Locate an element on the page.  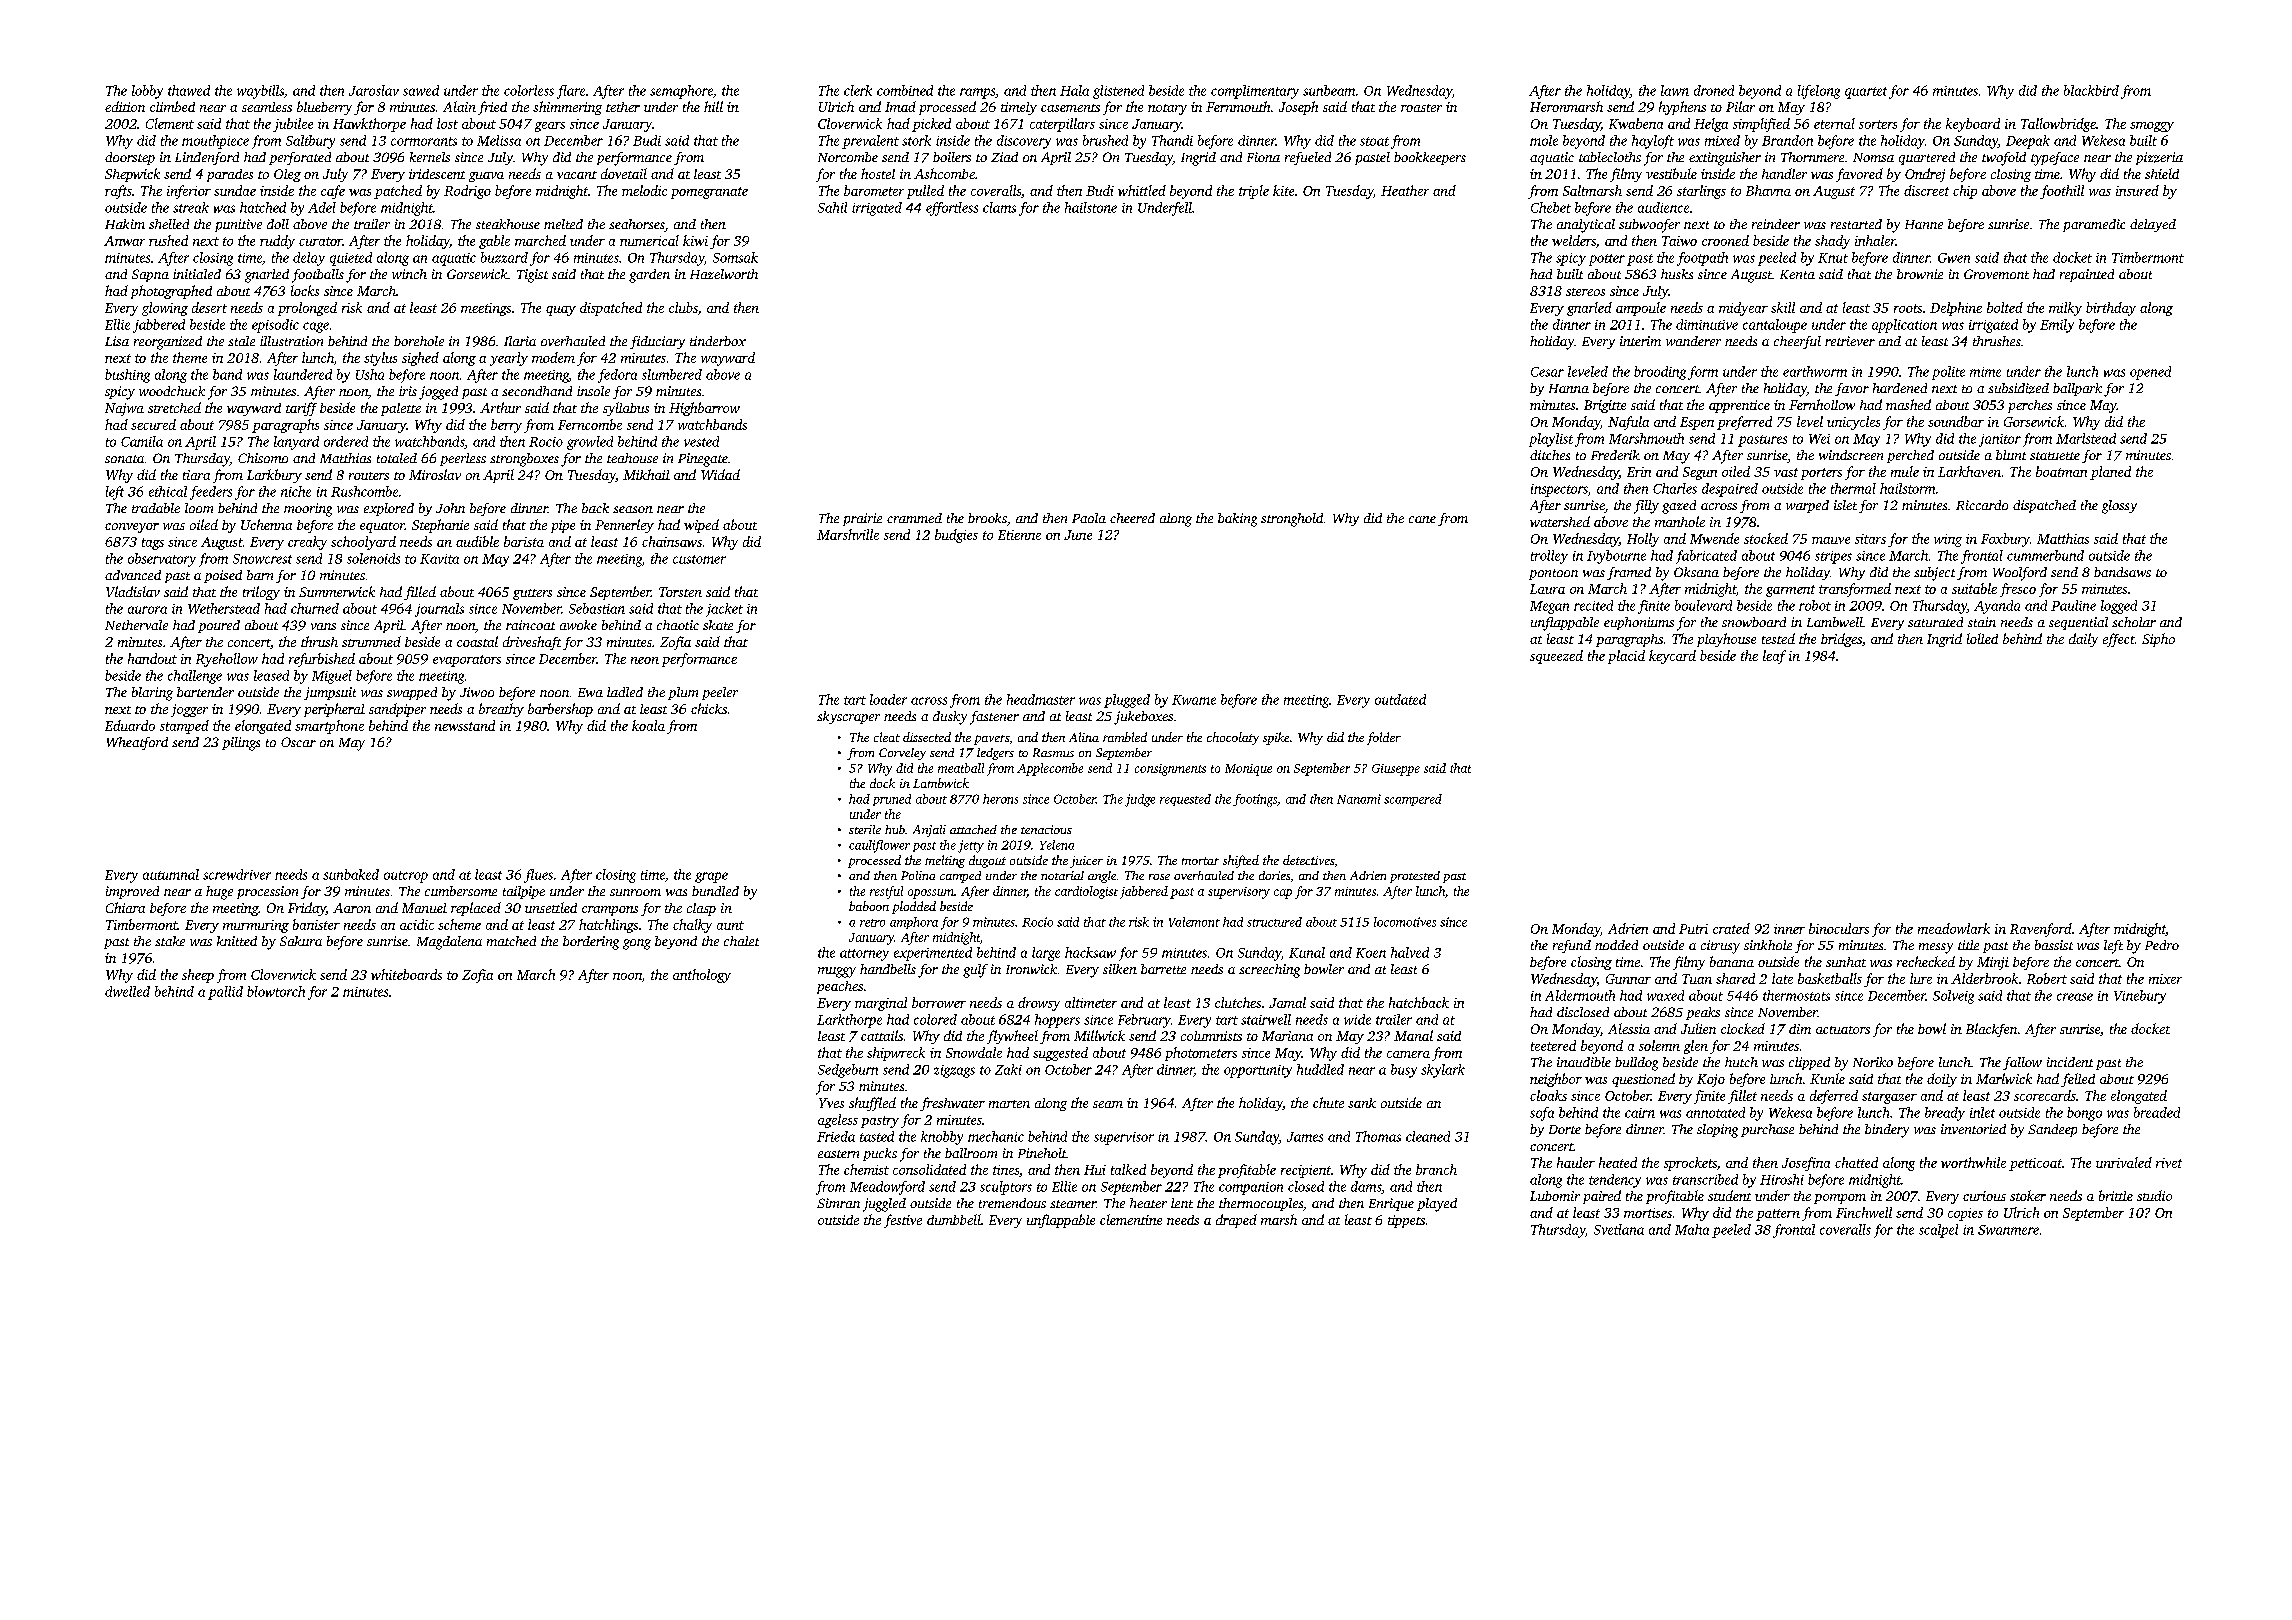
thawed is located at coordinates (189, 90).
